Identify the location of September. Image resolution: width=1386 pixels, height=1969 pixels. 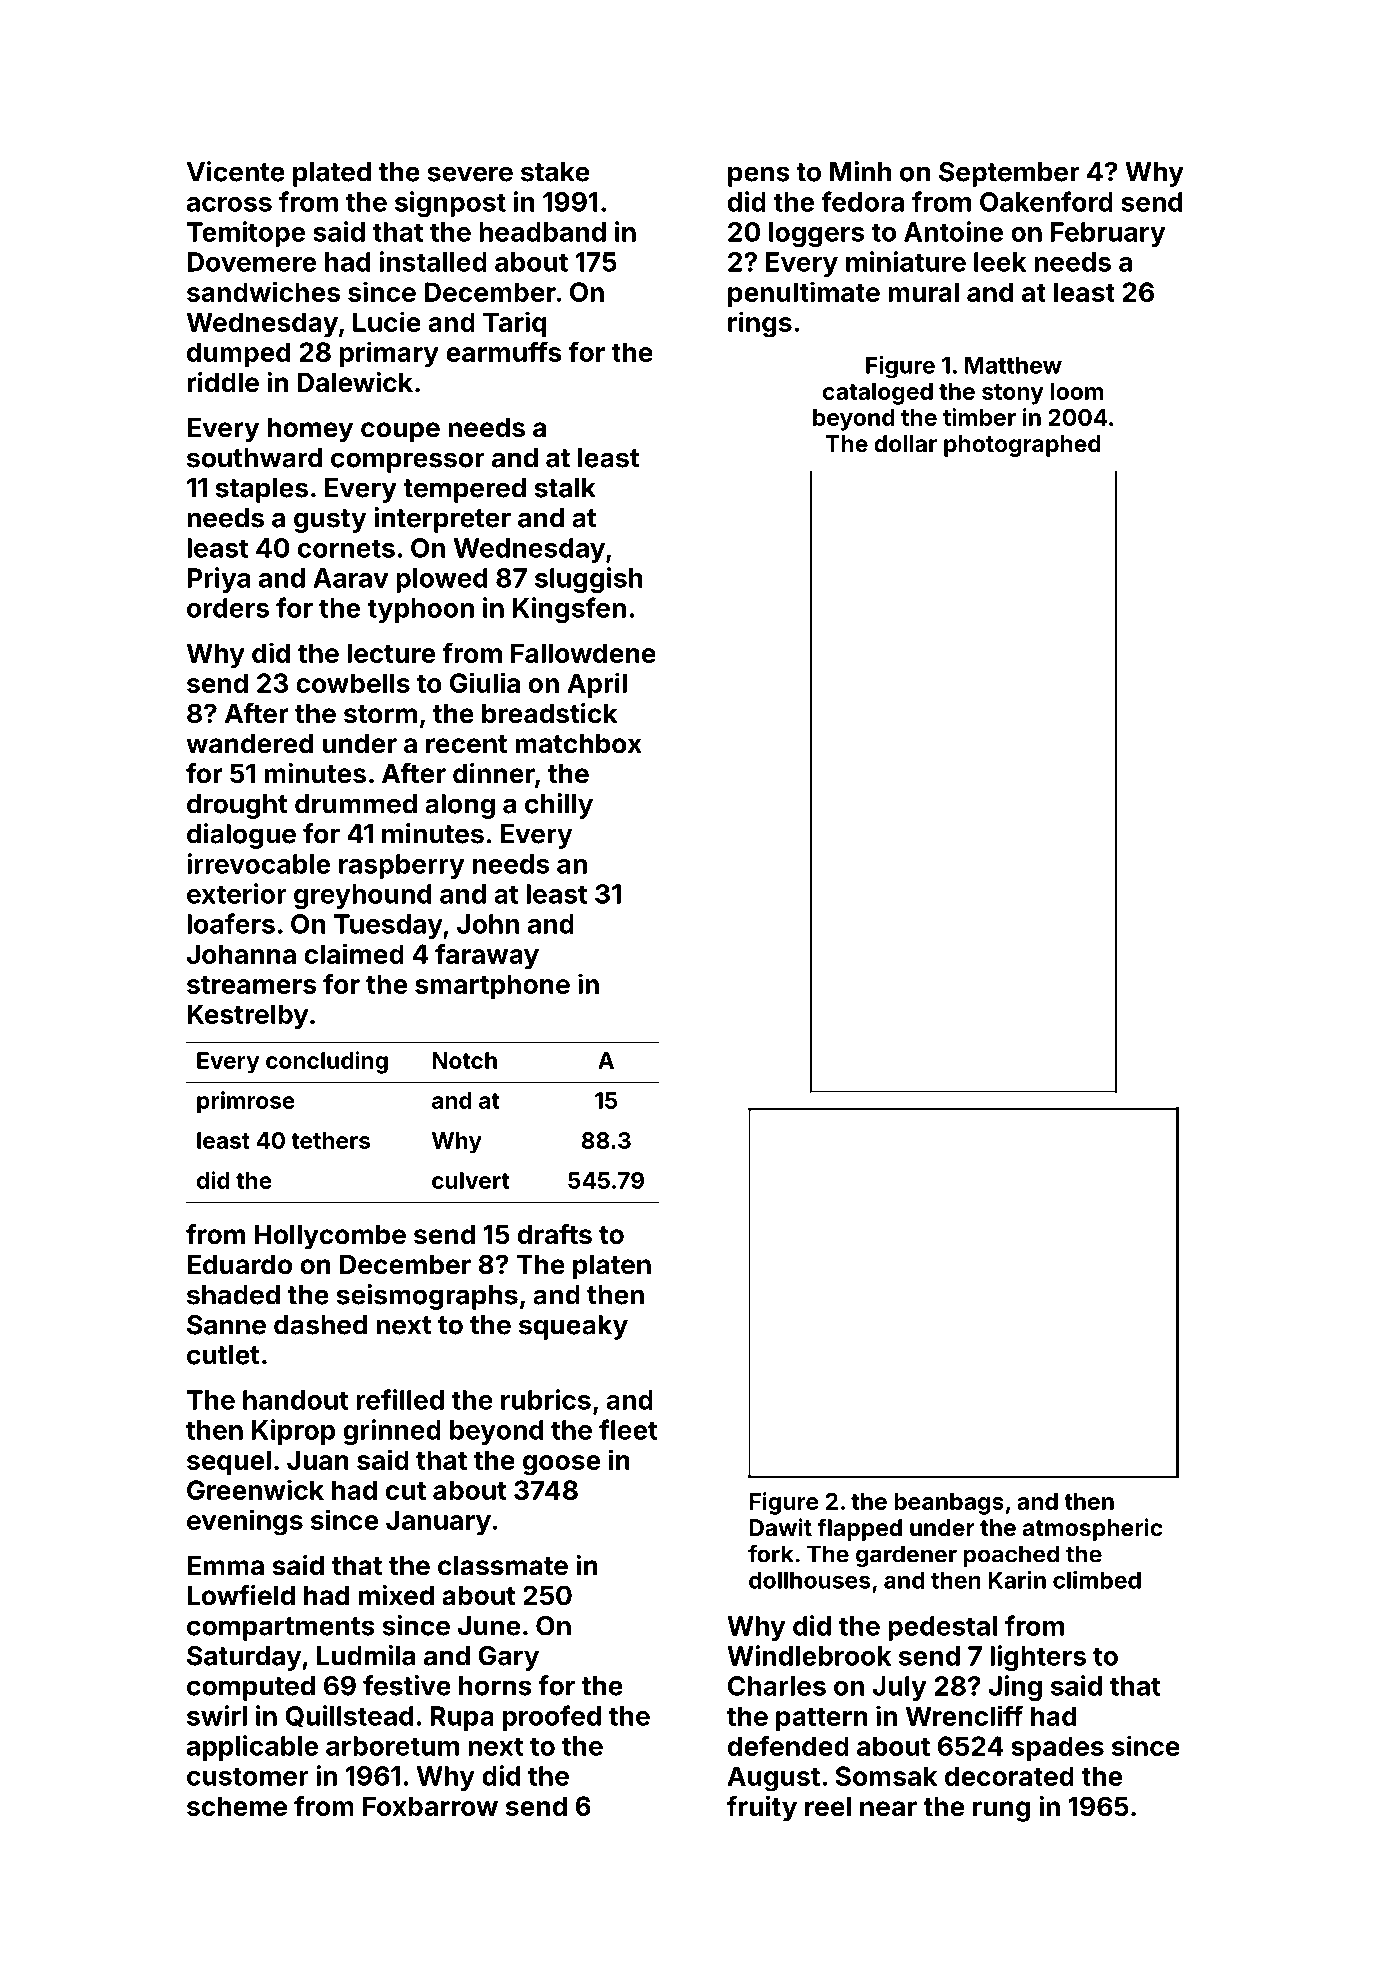
(1009, 174).
